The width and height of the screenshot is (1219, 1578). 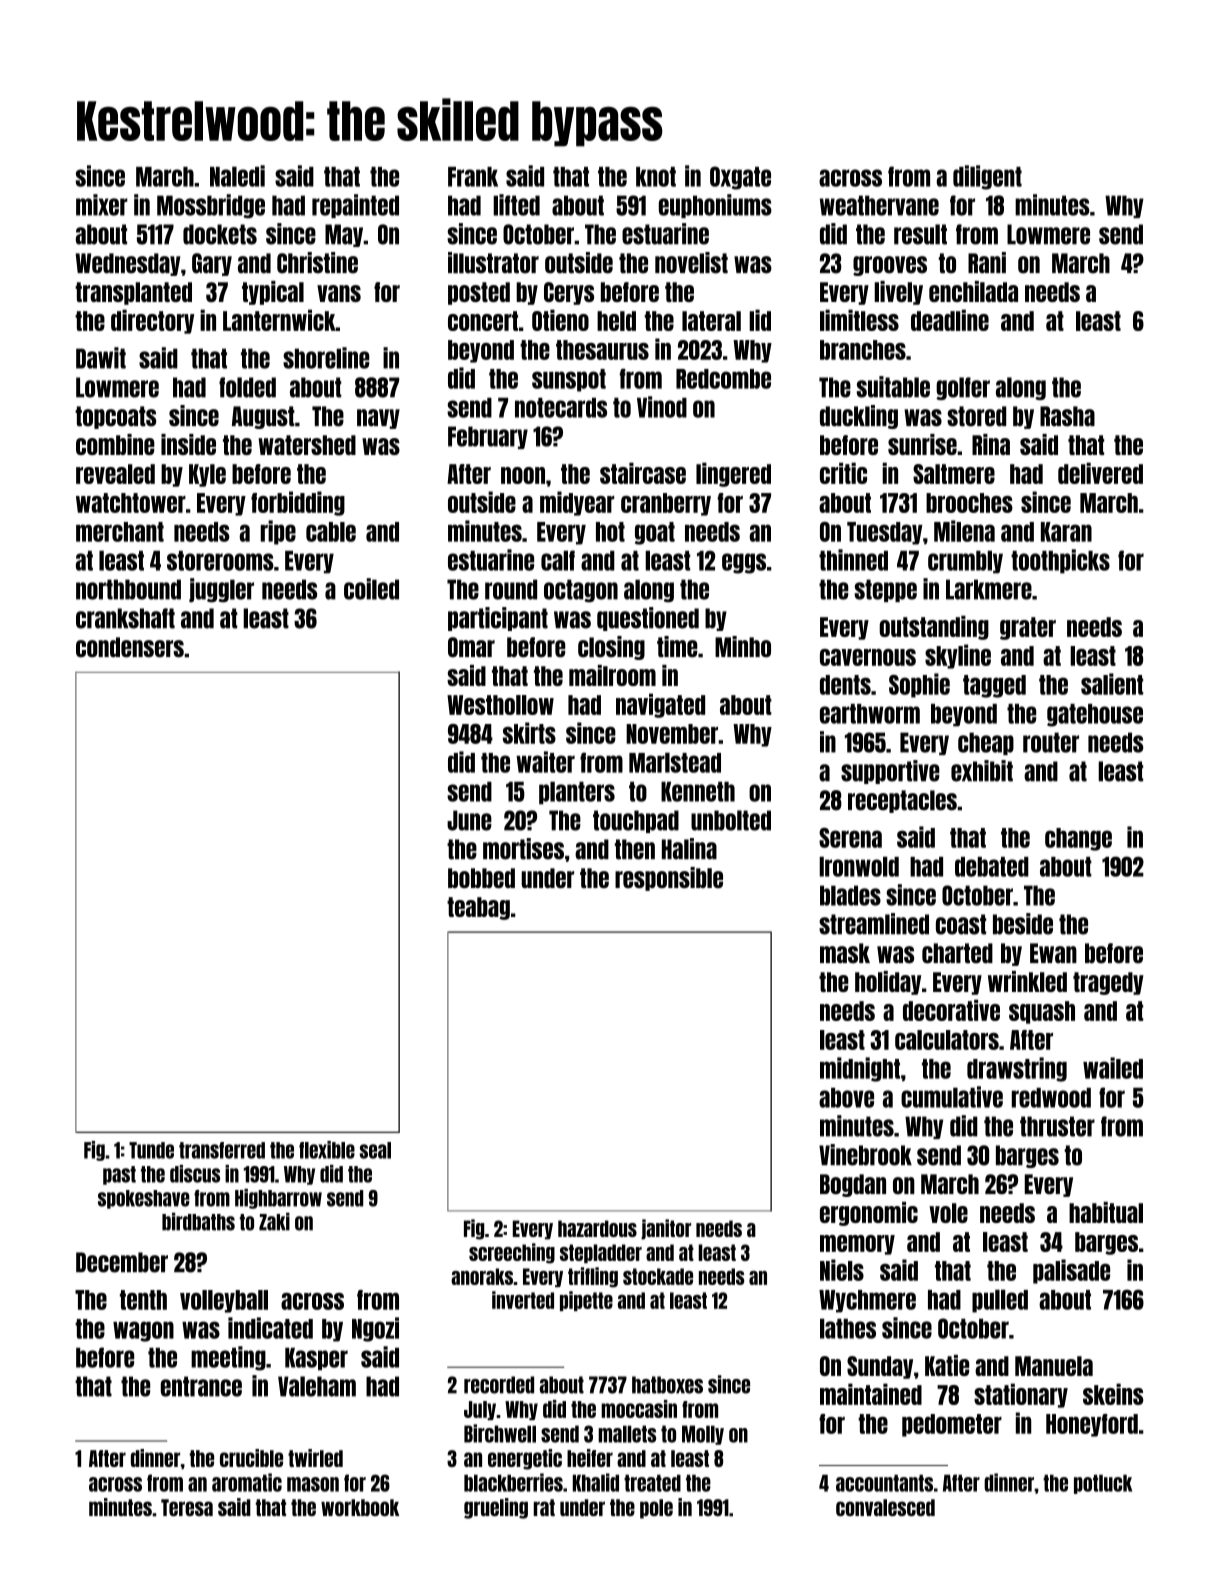 What do you see at coordinates (222, 1150) in the screenshot?
I see `transferred` at bounding box center [222, 1150].
